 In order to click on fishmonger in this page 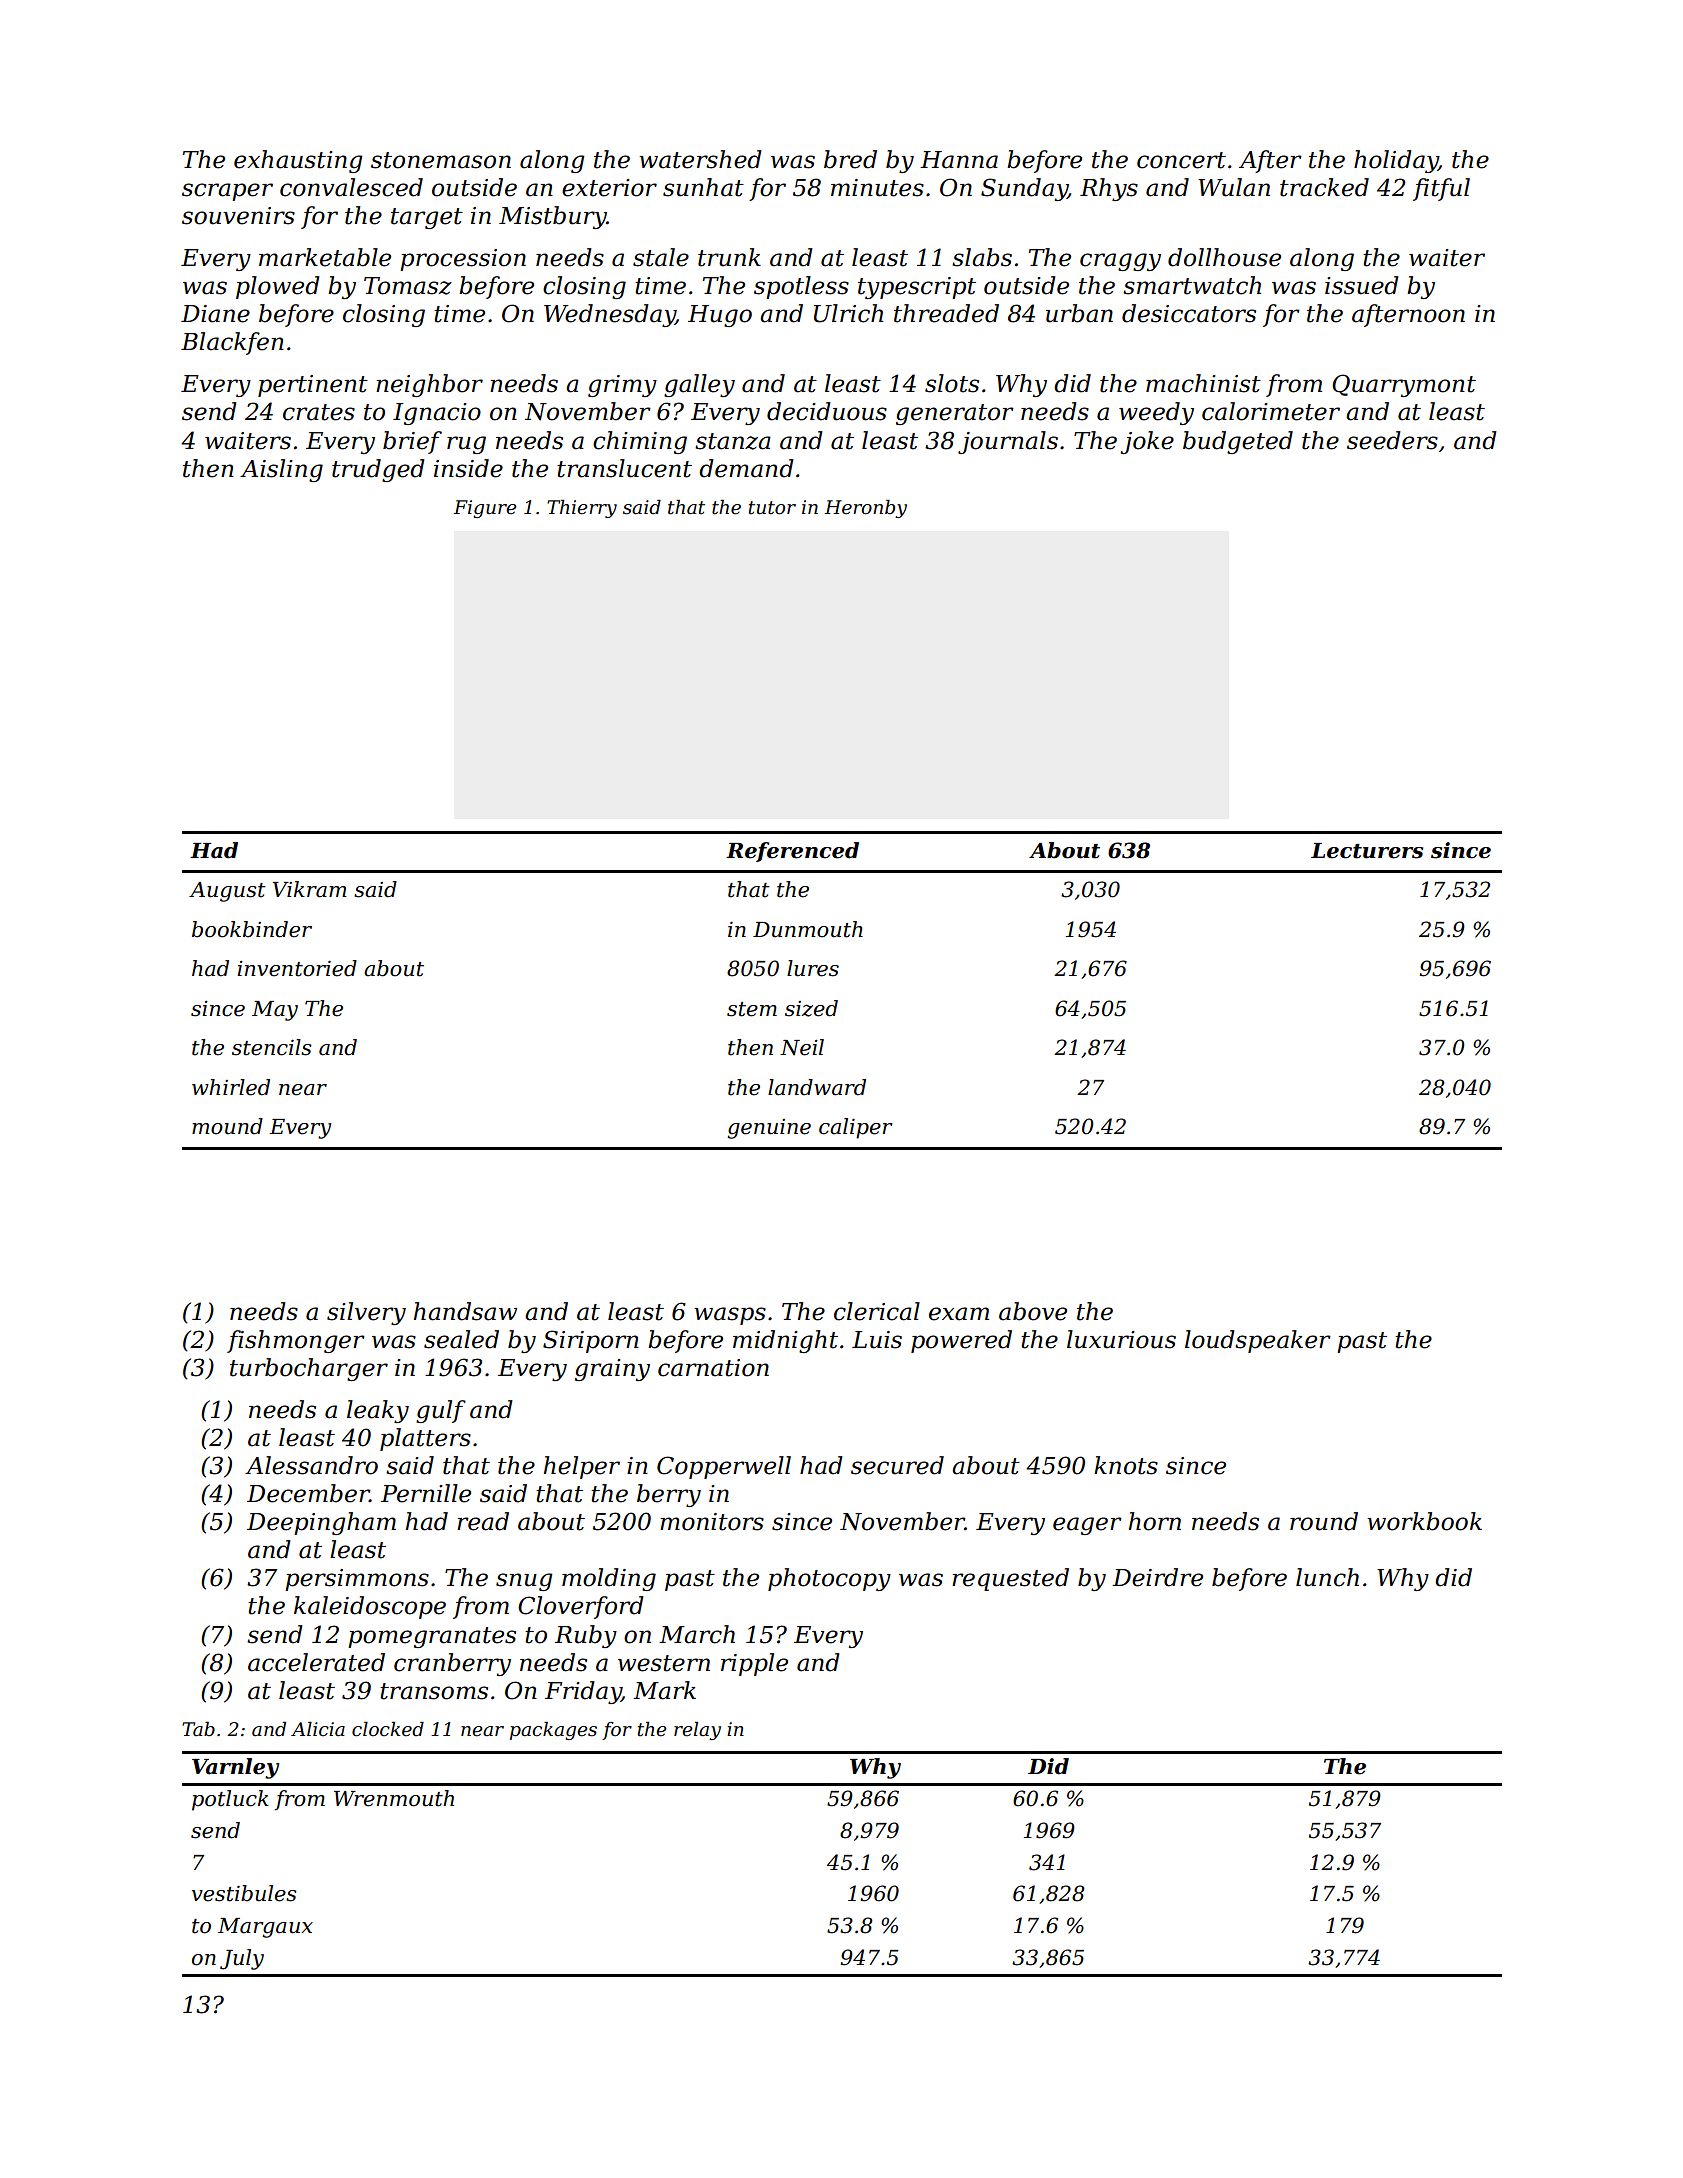, I will do `click(296, 1341)`.
